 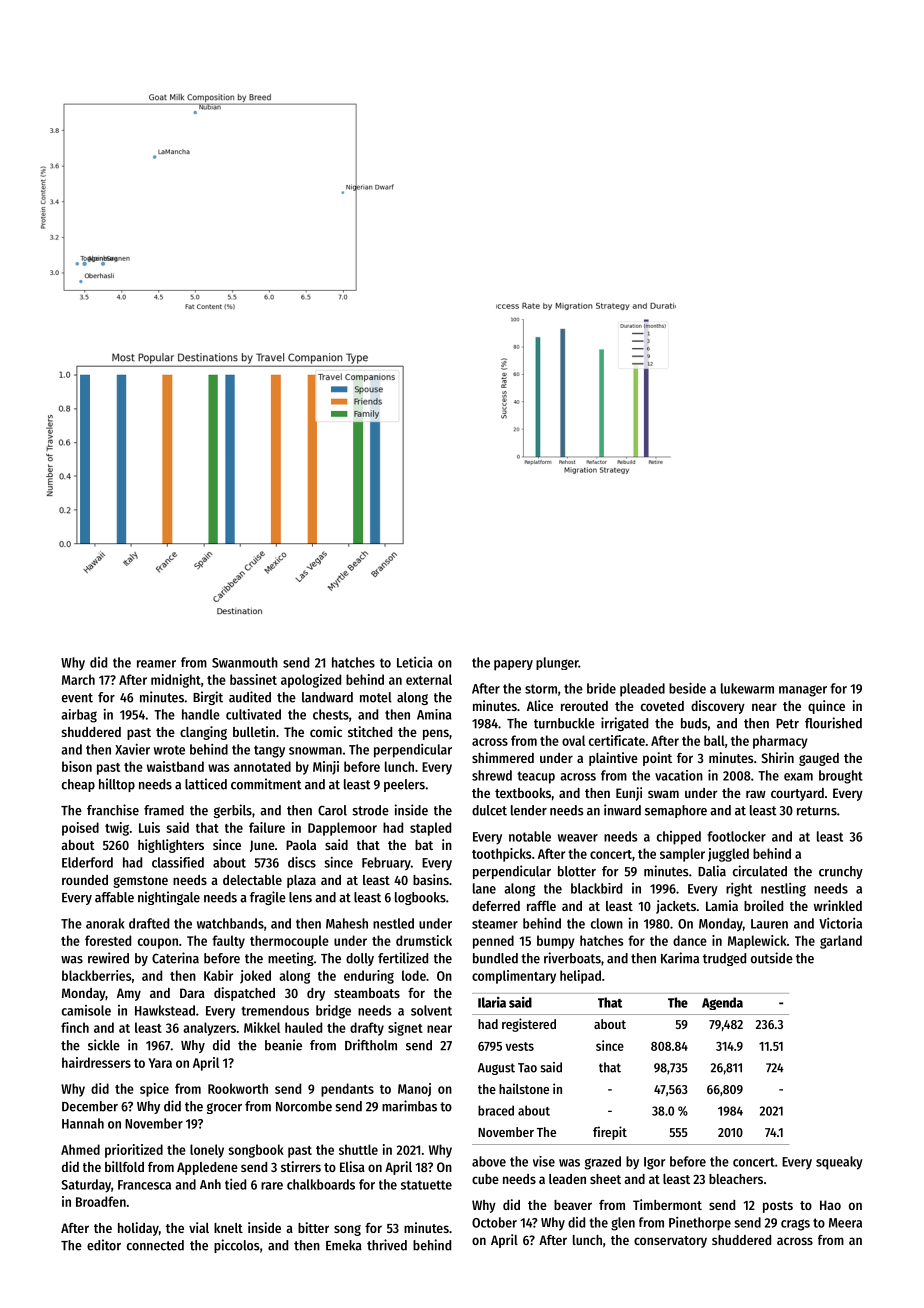 What do you see at coordinates (557, 663) in the screenshot?
I see `plunger` at bounding box center [557, 663].
